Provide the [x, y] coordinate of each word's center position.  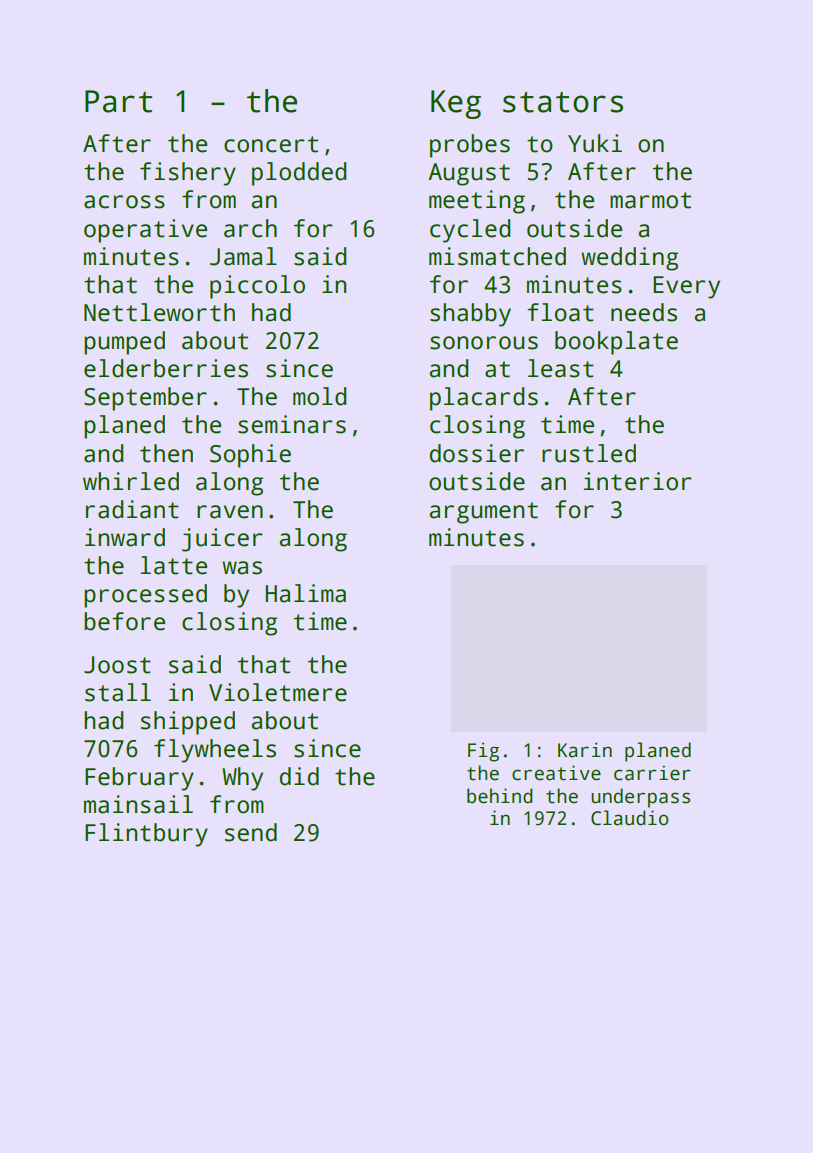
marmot [650, 200]
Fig [483, 752]
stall [118, 692]
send [251, 832]
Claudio [630, 818]
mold [319, 396]
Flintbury [146, 835]
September [145, 399]
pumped [124, 343]
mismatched [497, 256]
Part [118, 101]
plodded [299, 174]
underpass [640, 798]
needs [644, 312]
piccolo [257, 287]
